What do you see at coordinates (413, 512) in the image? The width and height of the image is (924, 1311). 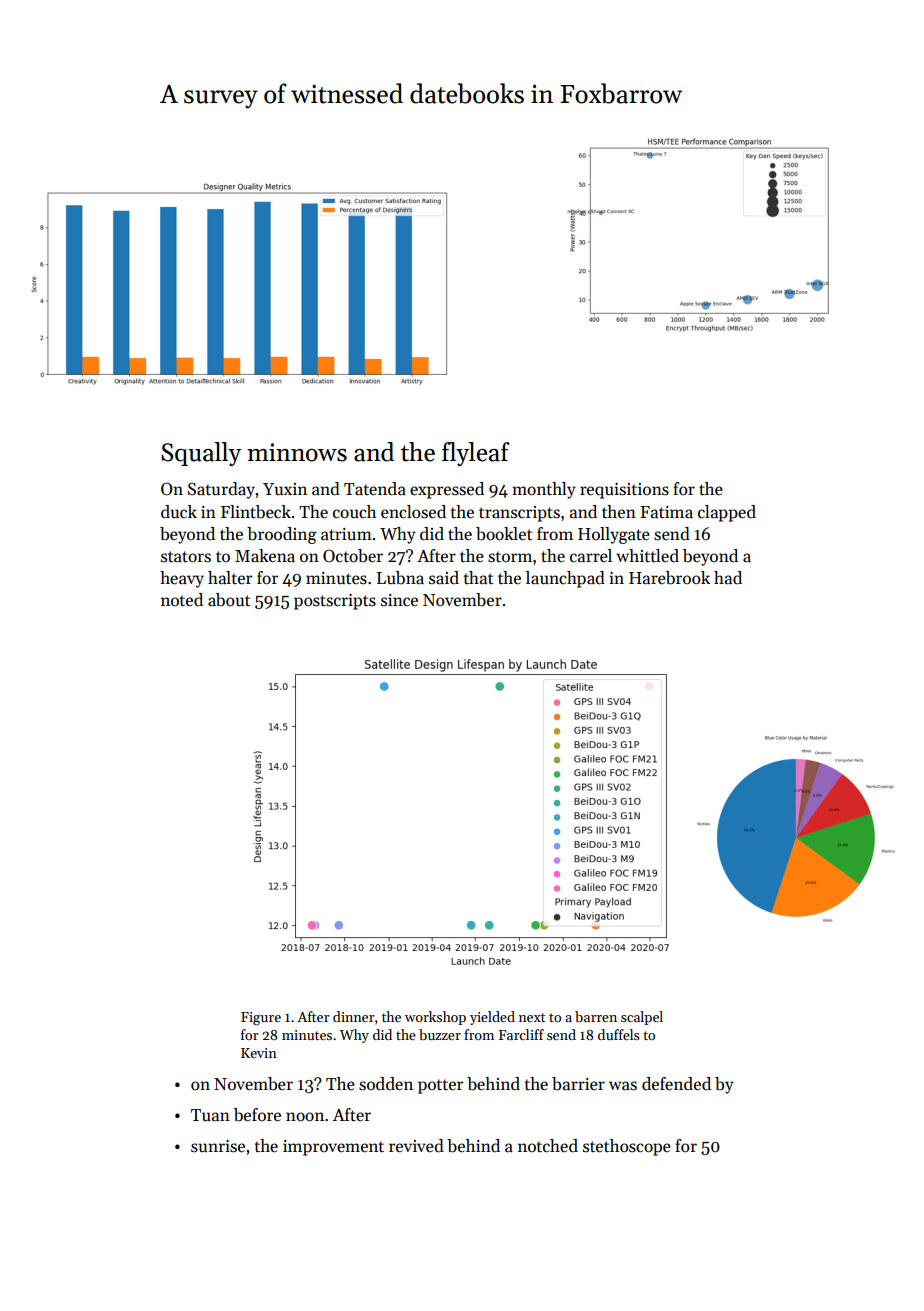 I see `enclosed` at bounding box center [413, 512].
